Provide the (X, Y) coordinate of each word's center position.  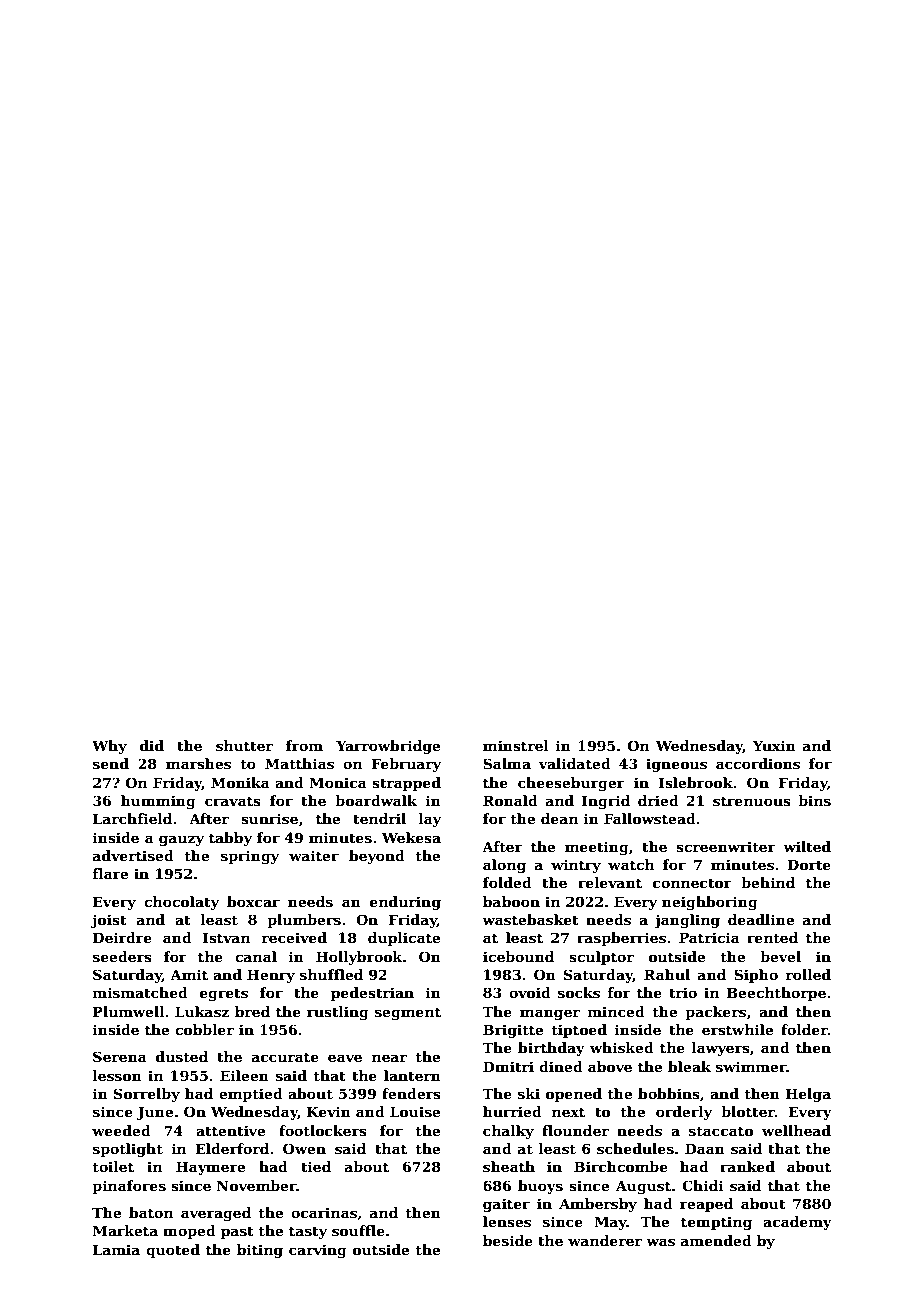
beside (508, 1240)
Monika (240, 782)
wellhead (796, 1130)
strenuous (752, 801)
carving (318, 1251)
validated (575, 763)
